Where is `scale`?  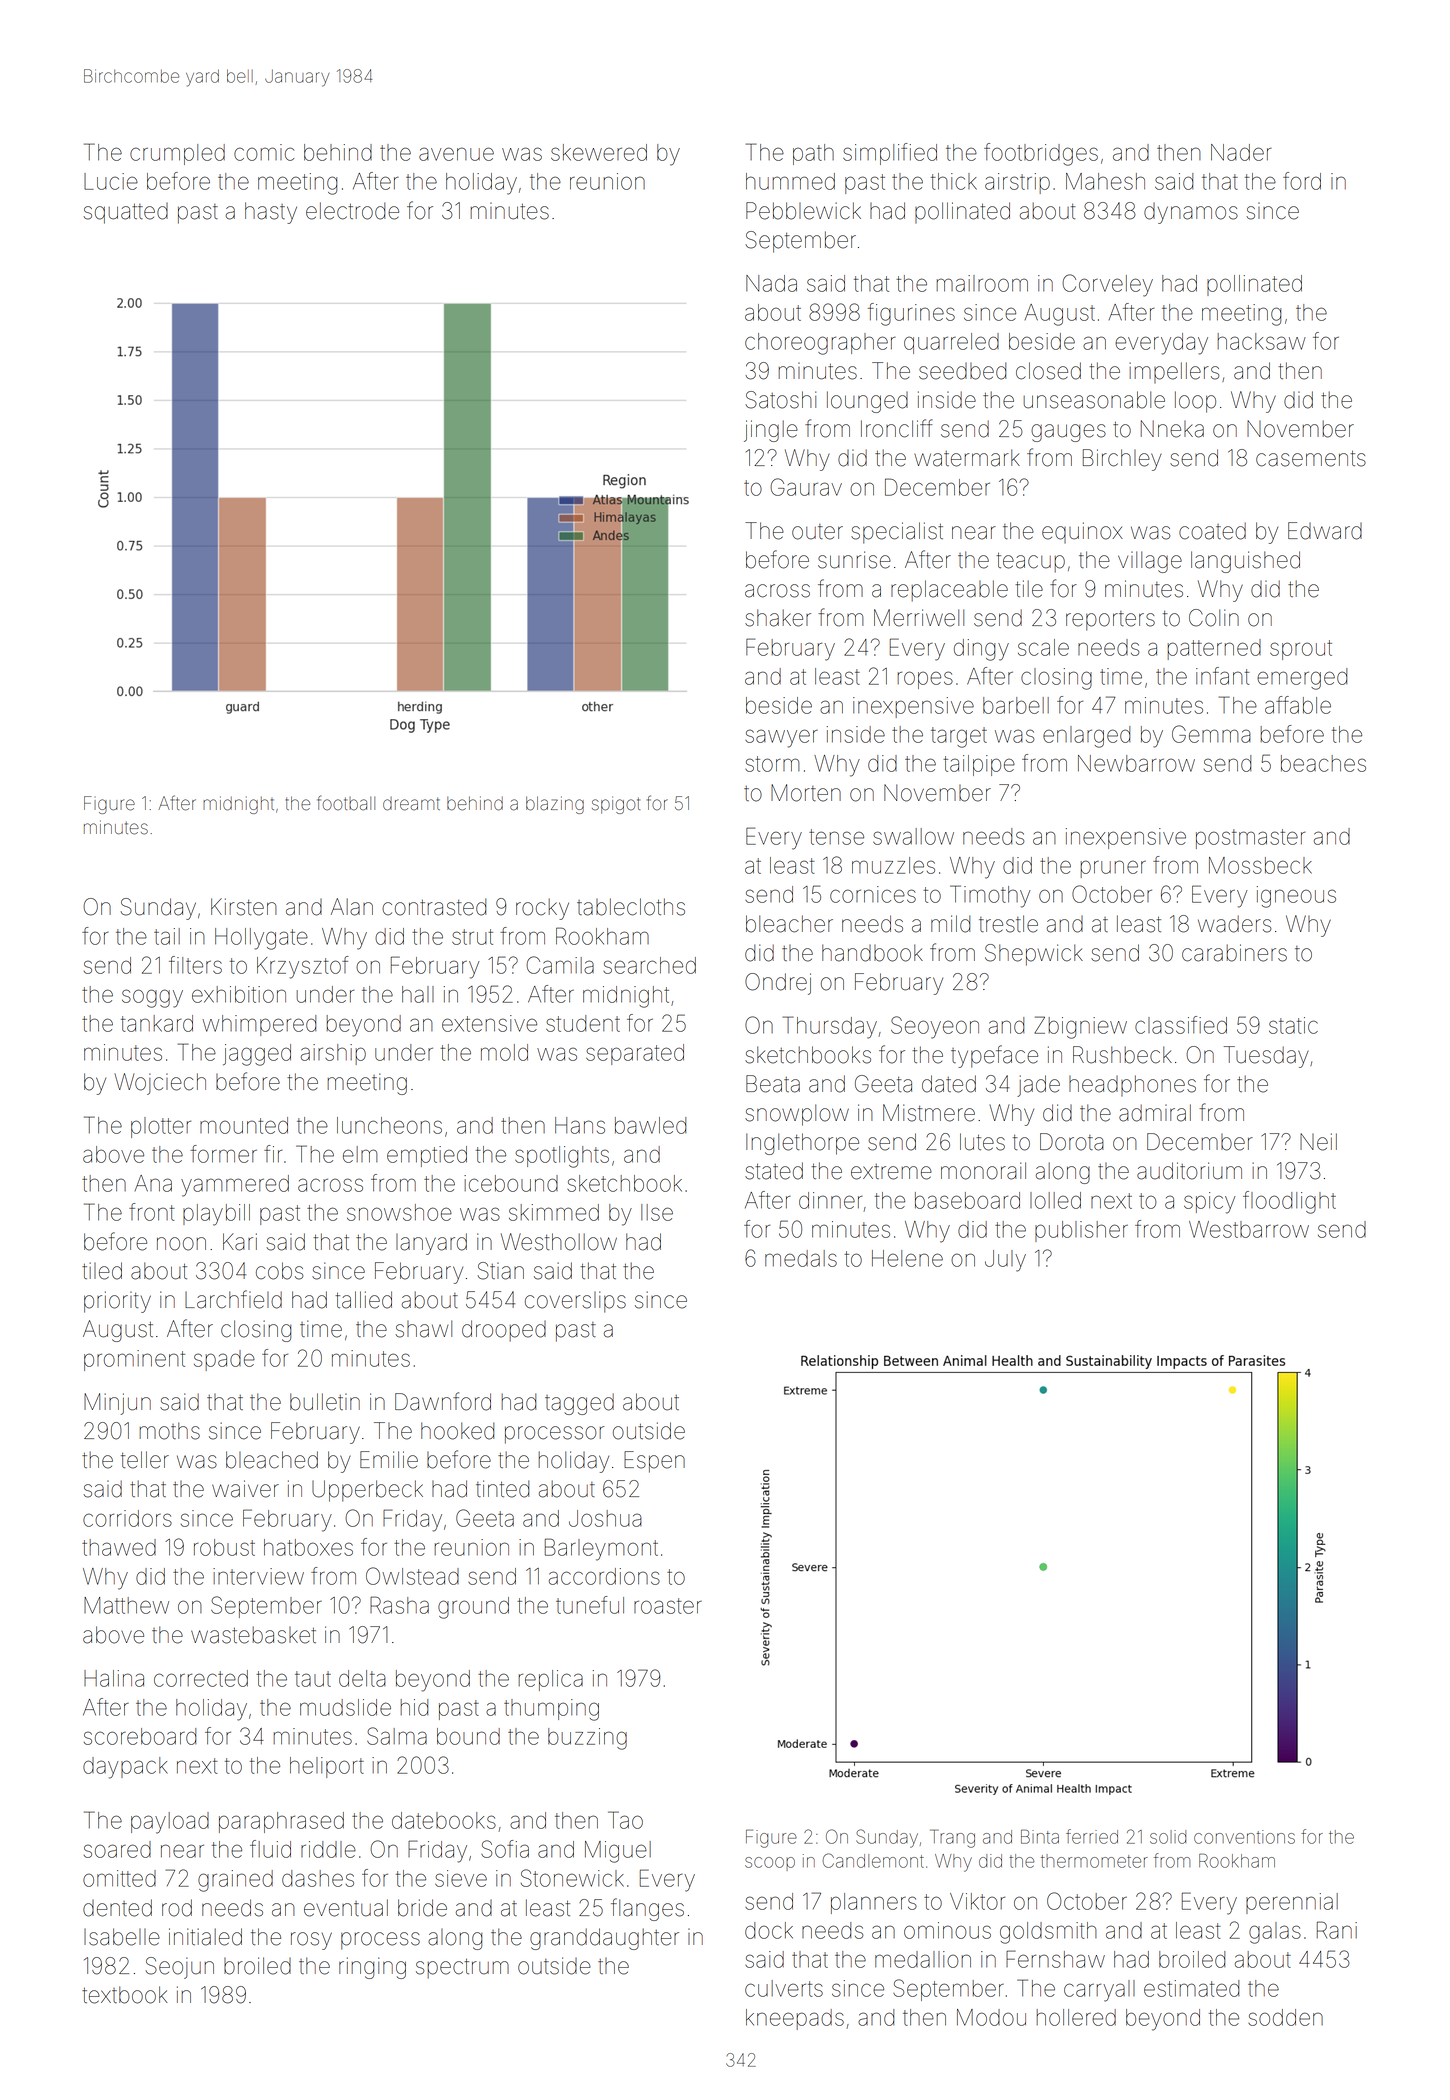
scale is located at coordinates (1043, 647).
